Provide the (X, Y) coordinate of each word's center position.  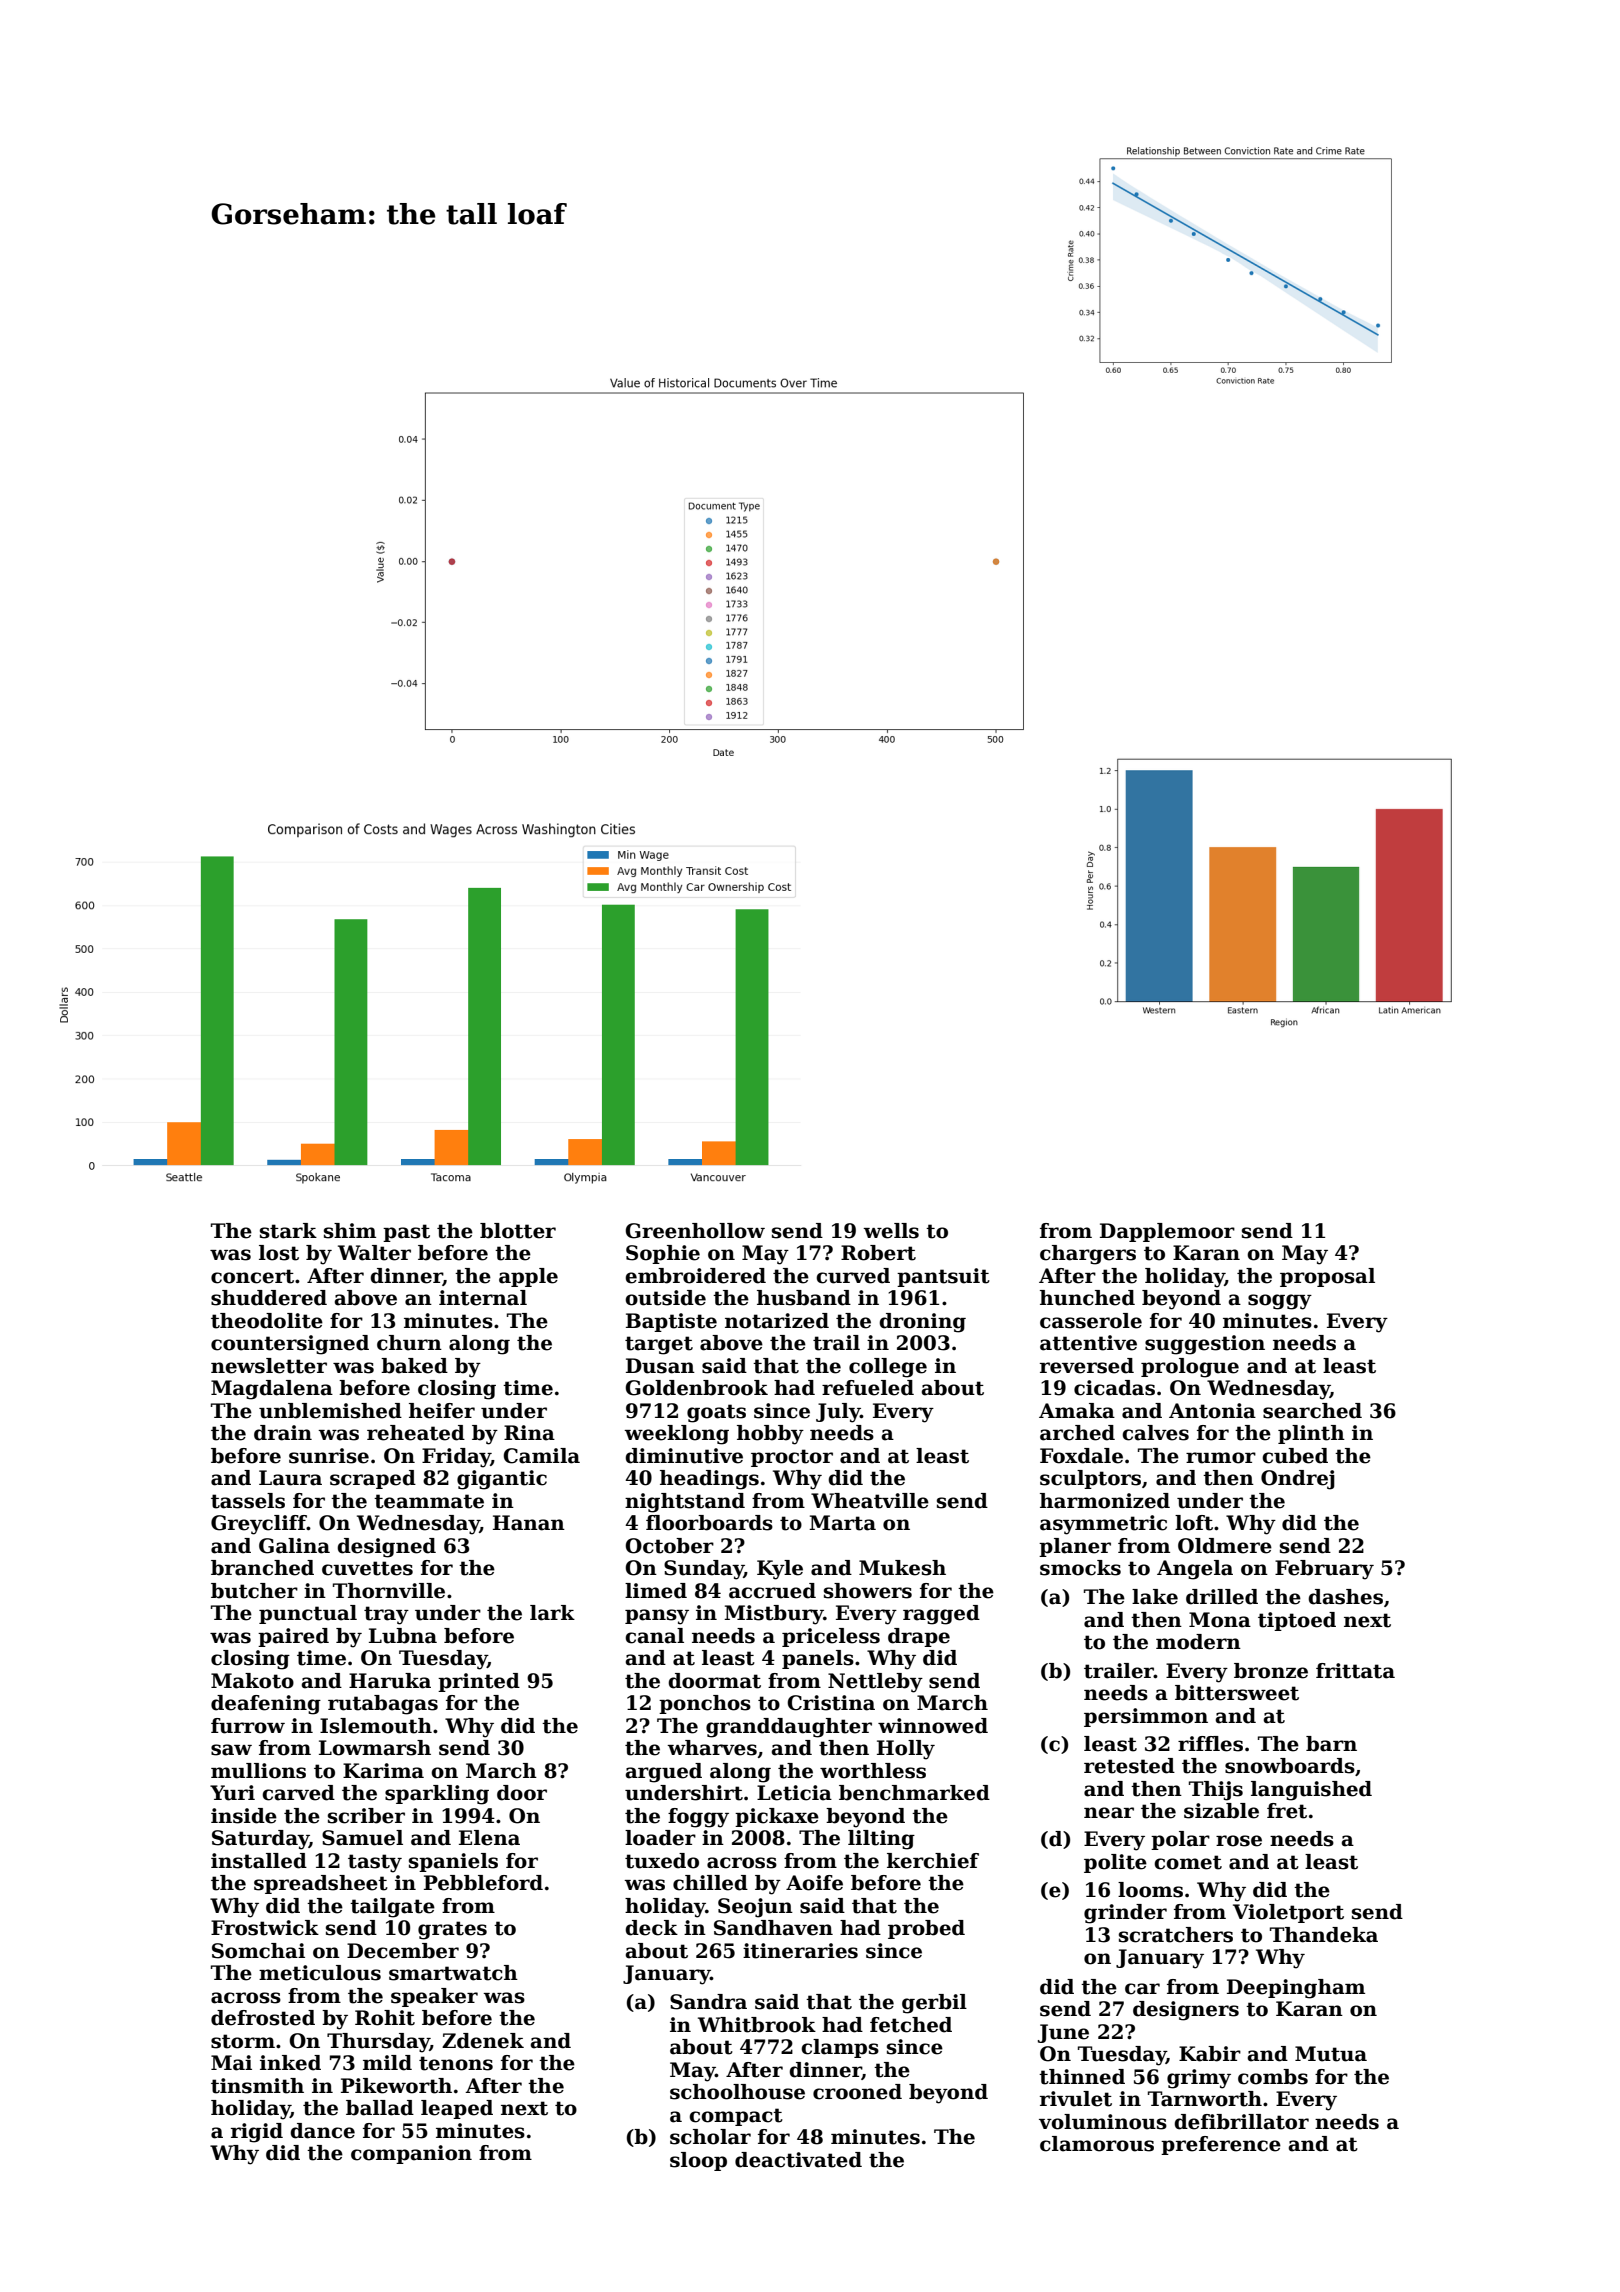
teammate (429, 1501)
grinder (1125, 1914)
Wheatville (870, 1501)
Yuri (232, 1793)
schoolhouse (737, 2092)
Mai (231, 2063)
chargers (1088, 1255)
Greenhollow (695, 1231)
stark (288, 1231)
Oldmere (1225, 1546)
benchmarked (914, 1793)
